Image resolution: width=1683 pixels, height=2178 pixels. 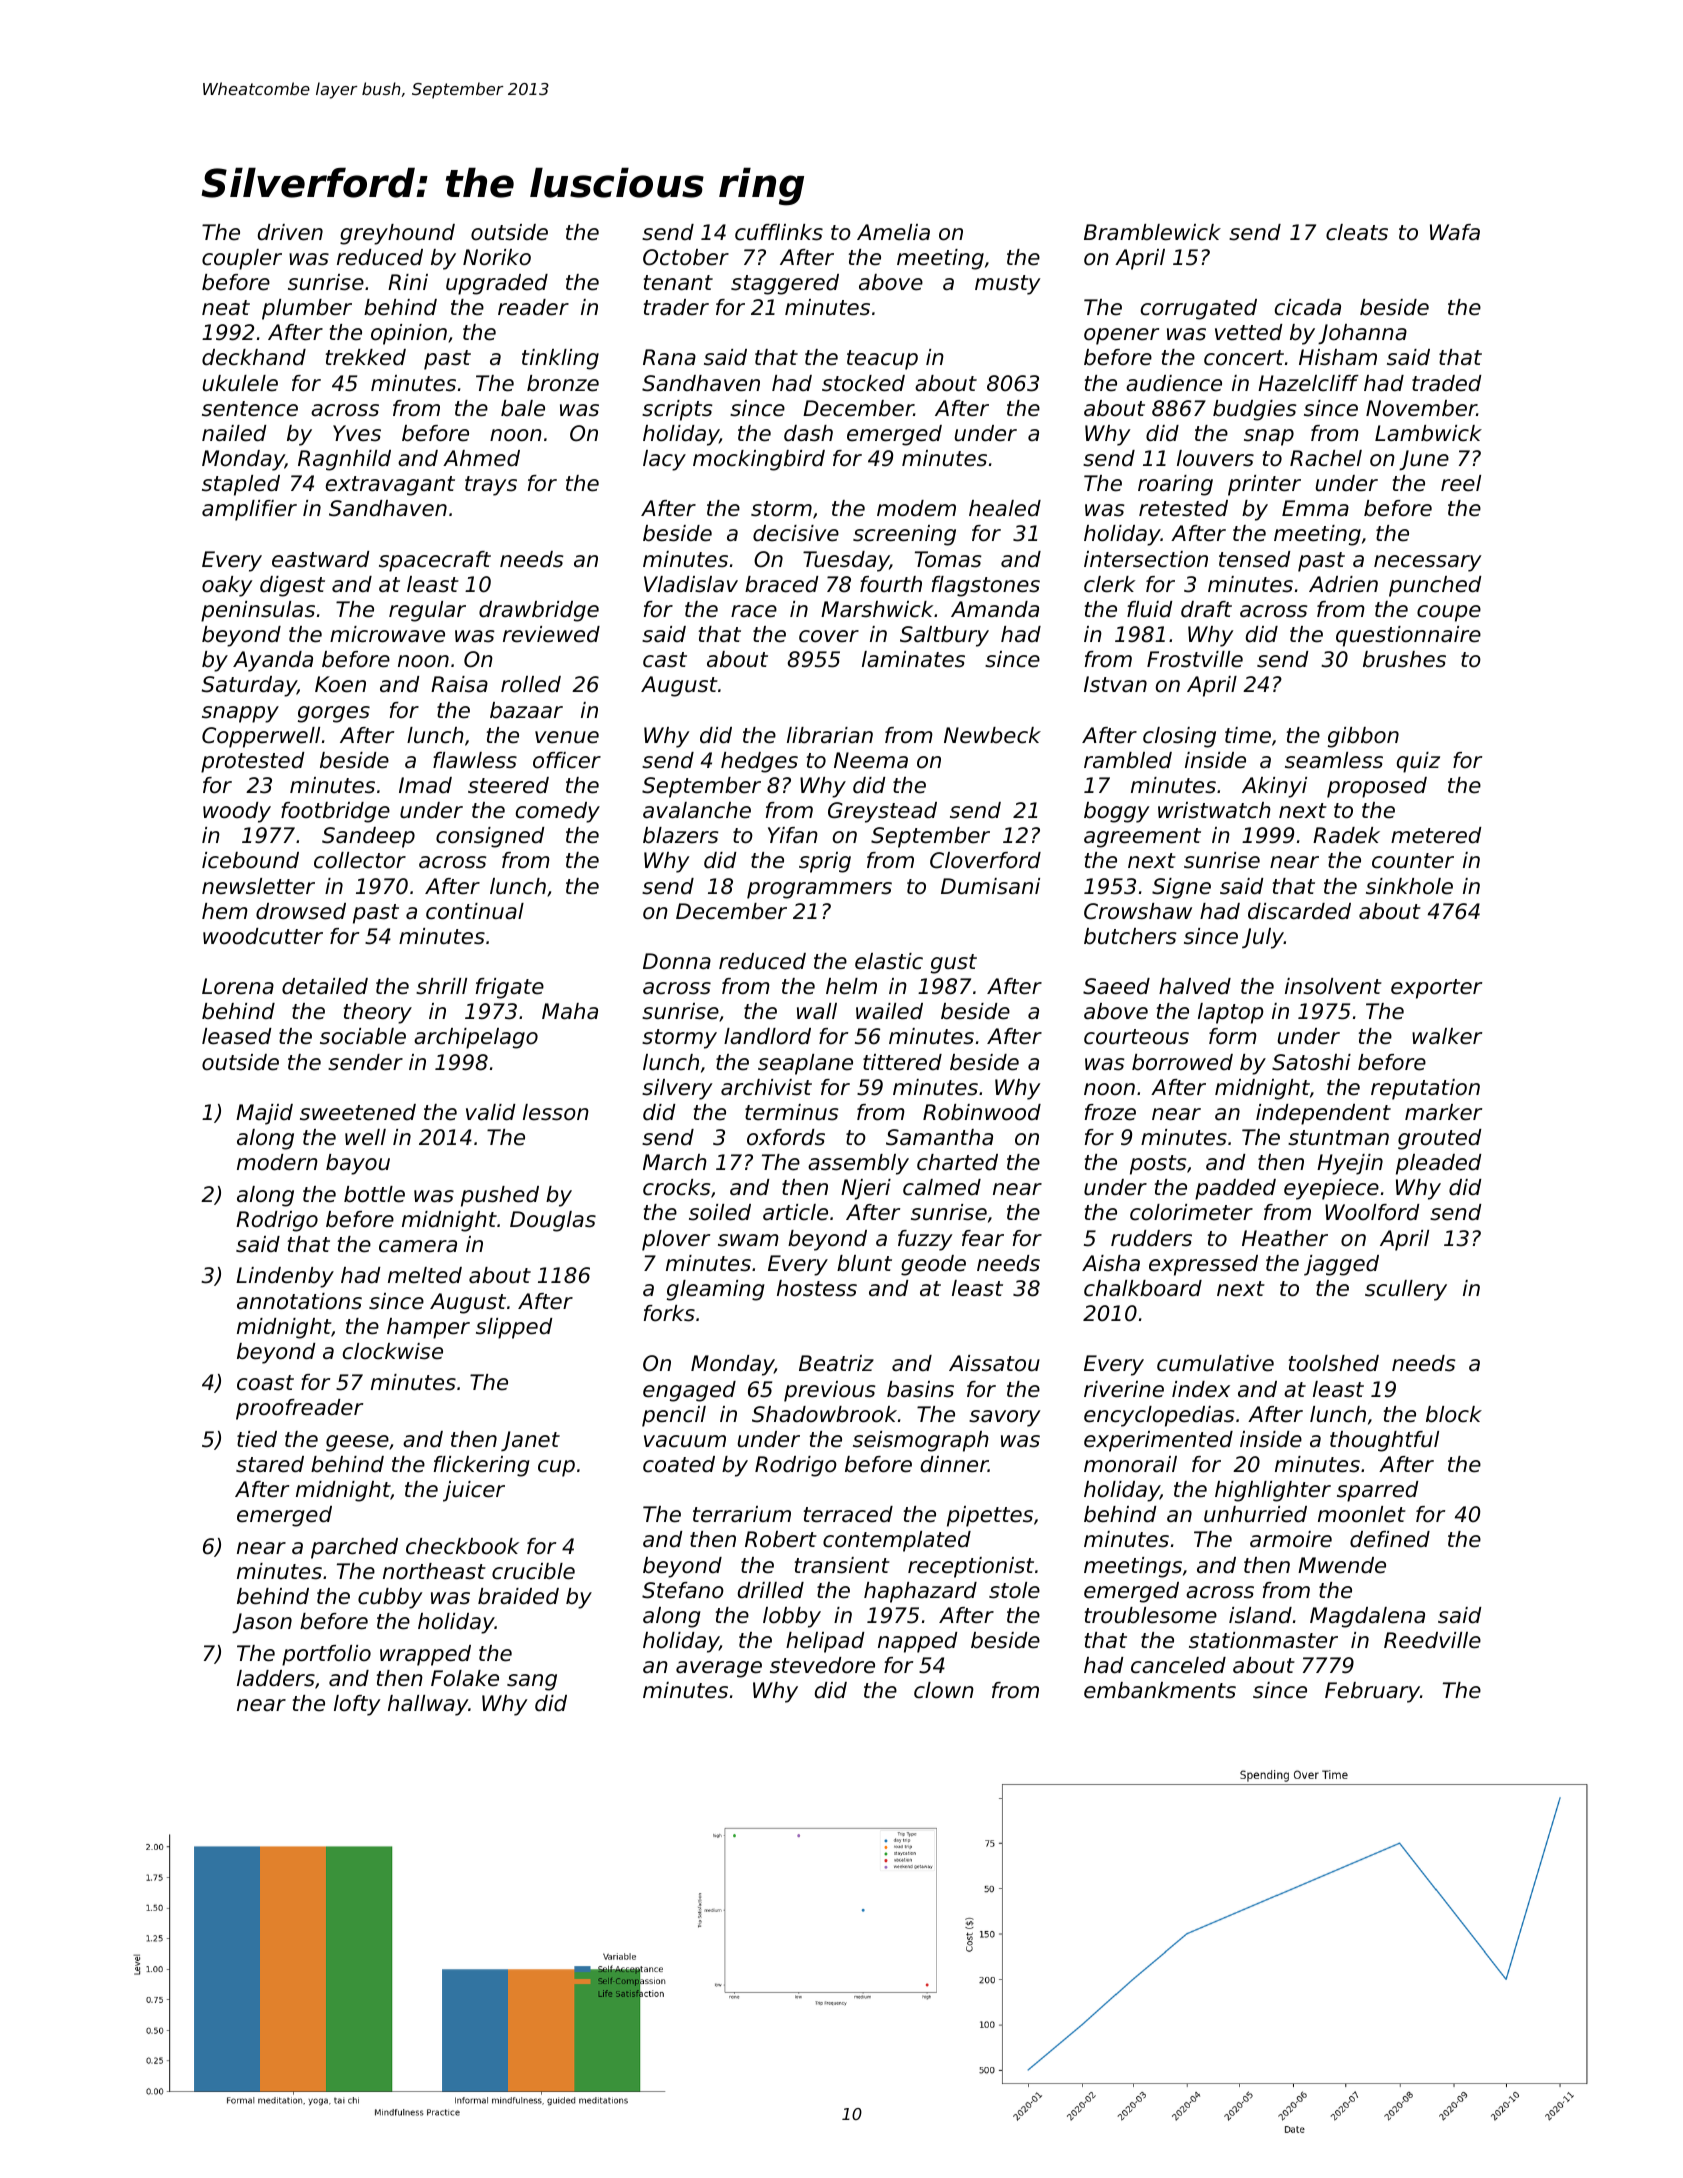 I want to click on Noriko, so click(x=497, y=257).
